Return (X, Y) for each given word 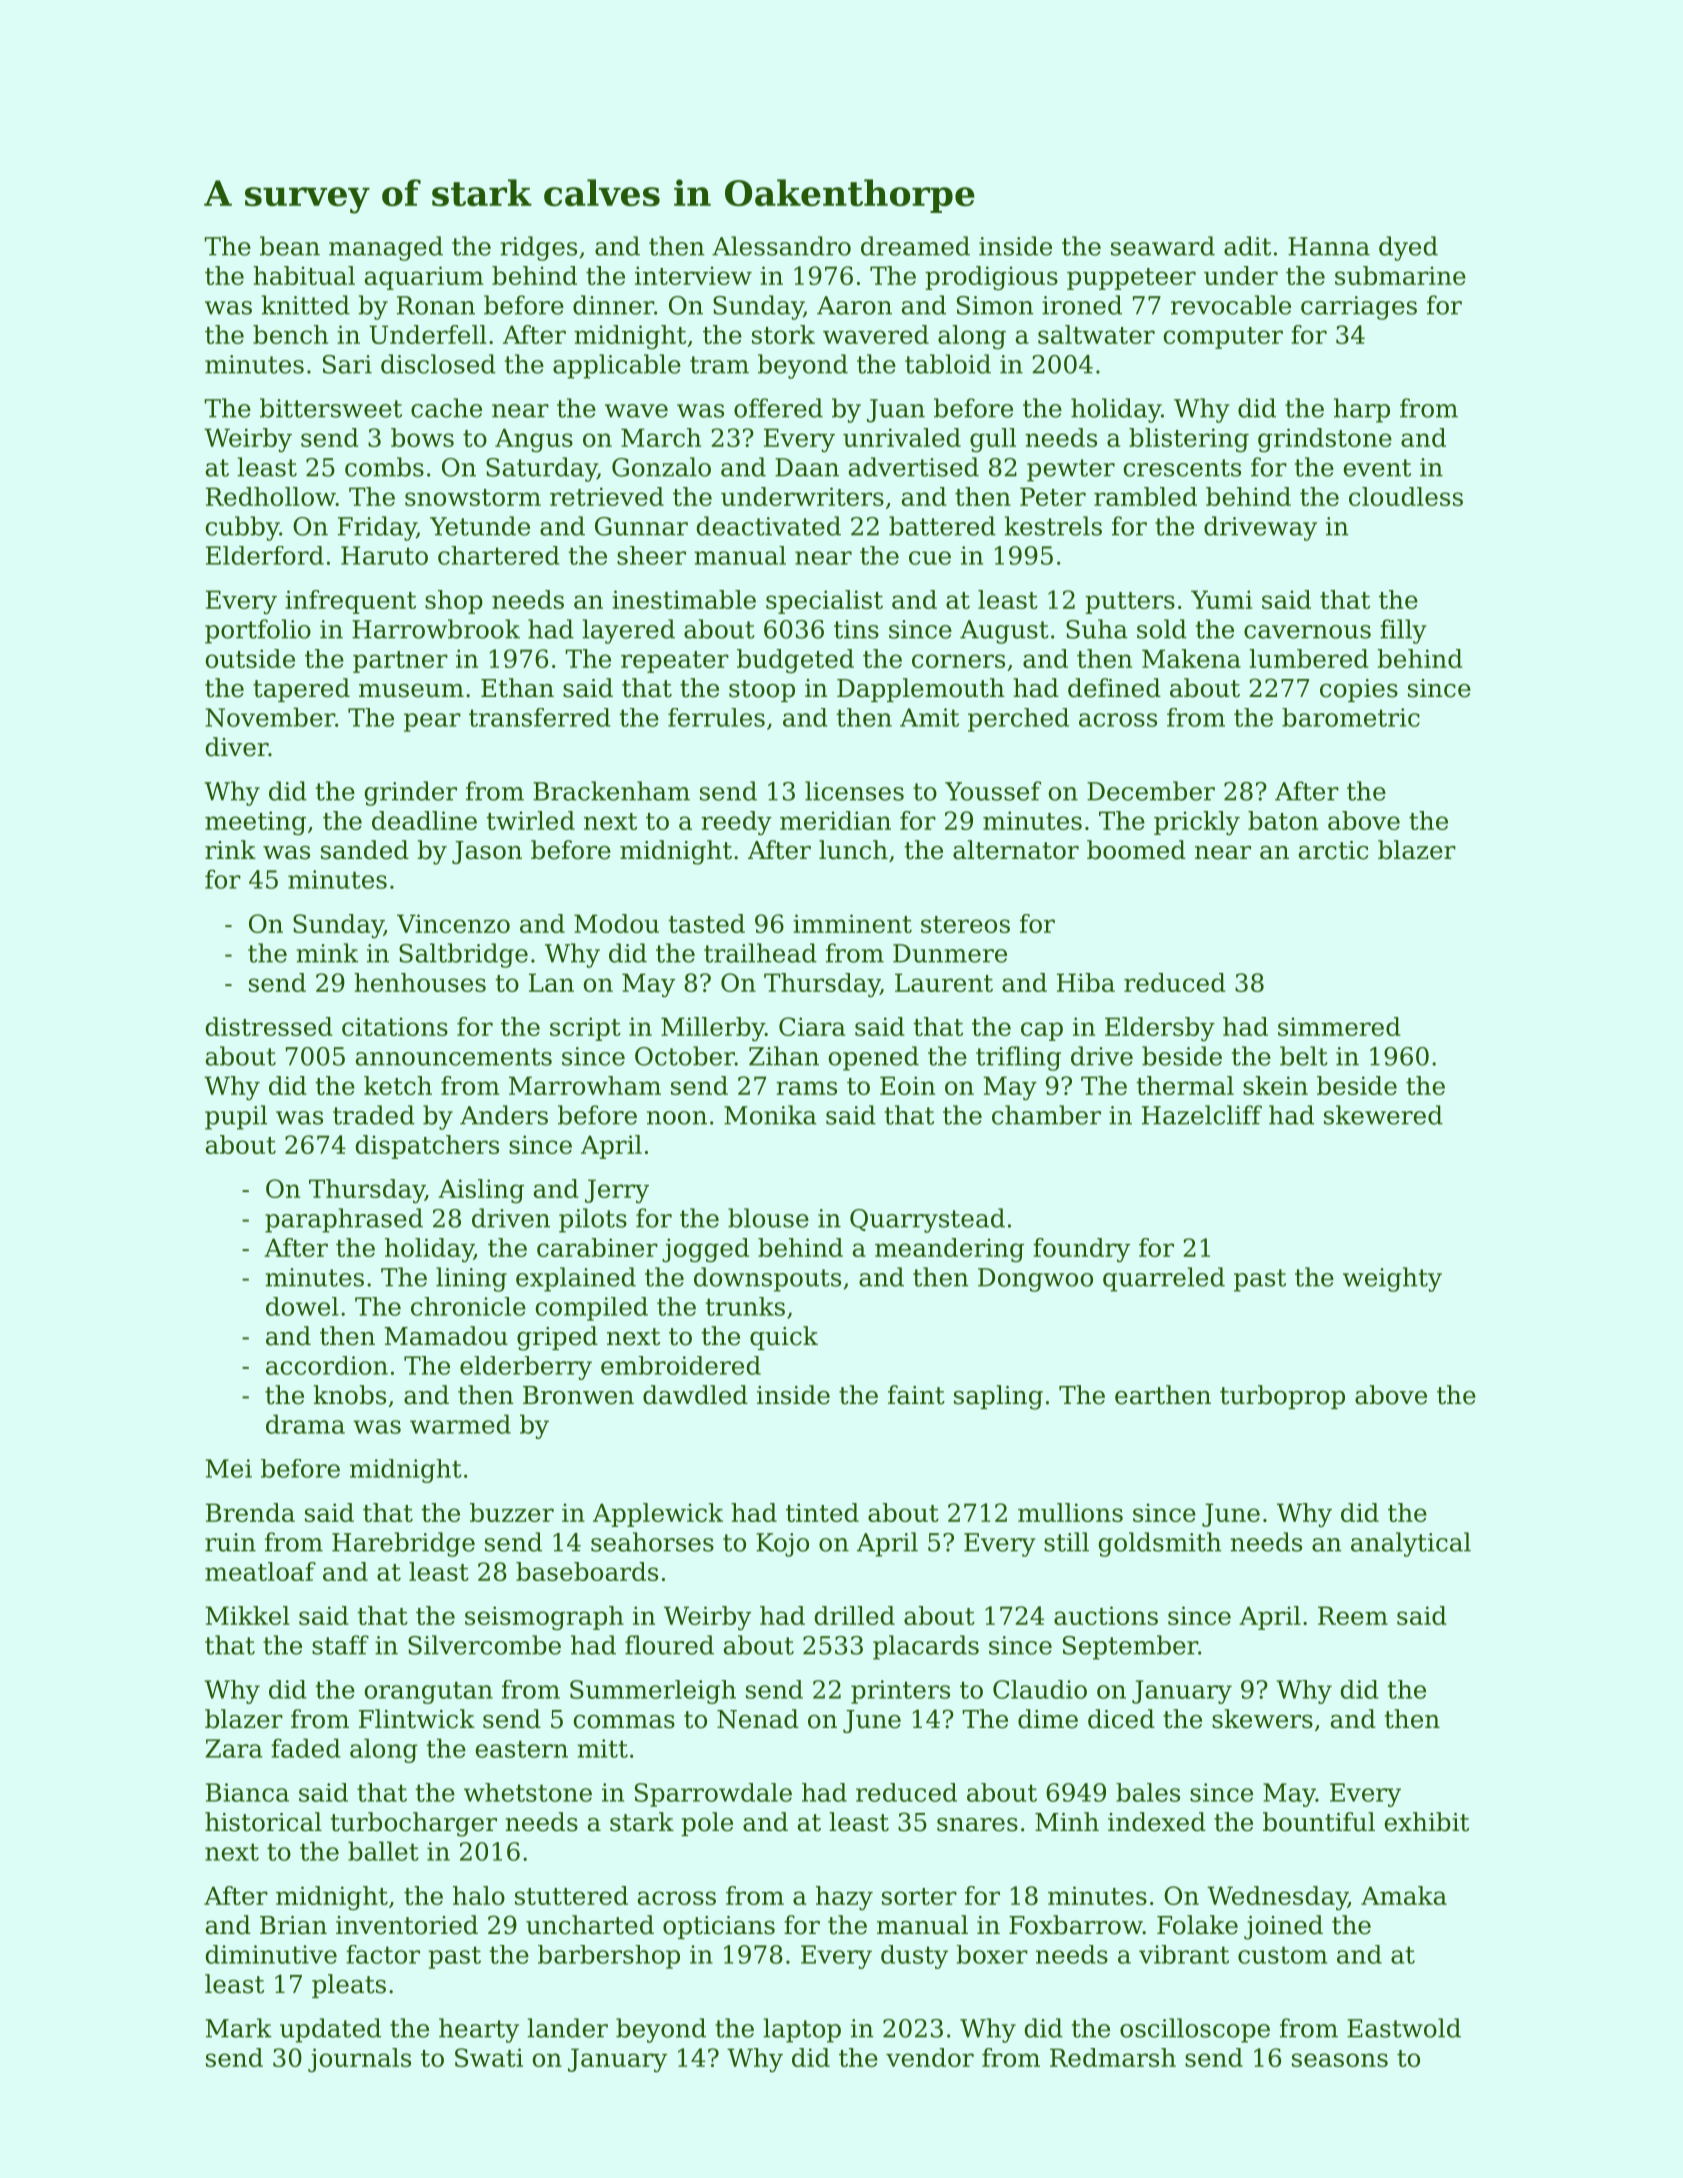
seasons (1340, 2060)
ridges (539, 248)
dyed (1408, 248)
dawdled (695, 1395)
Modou (616, 923)
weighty (1392, 1279)
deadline (424, 820)
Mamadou (446, 1336)
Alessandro (781, 246)
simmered (1339, 1026)
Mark (239, 2028)
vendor (930, 2057)
